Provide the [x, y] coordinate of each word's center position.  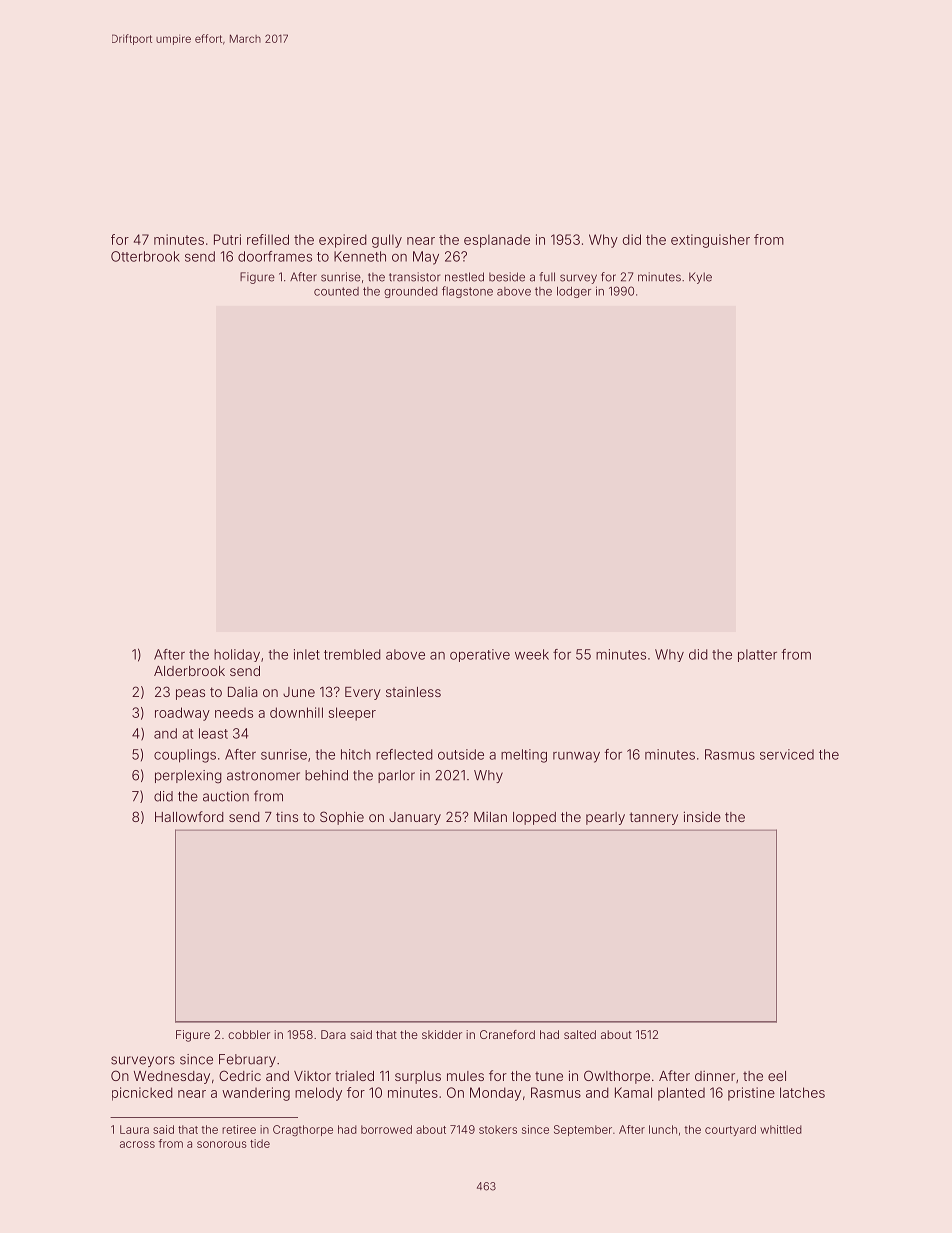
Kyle [700, 278]
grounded [410, 292]
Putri [227, 239]
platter [757, 655]
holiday [237, 655]
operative [480, 655]
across [137, 1144]
